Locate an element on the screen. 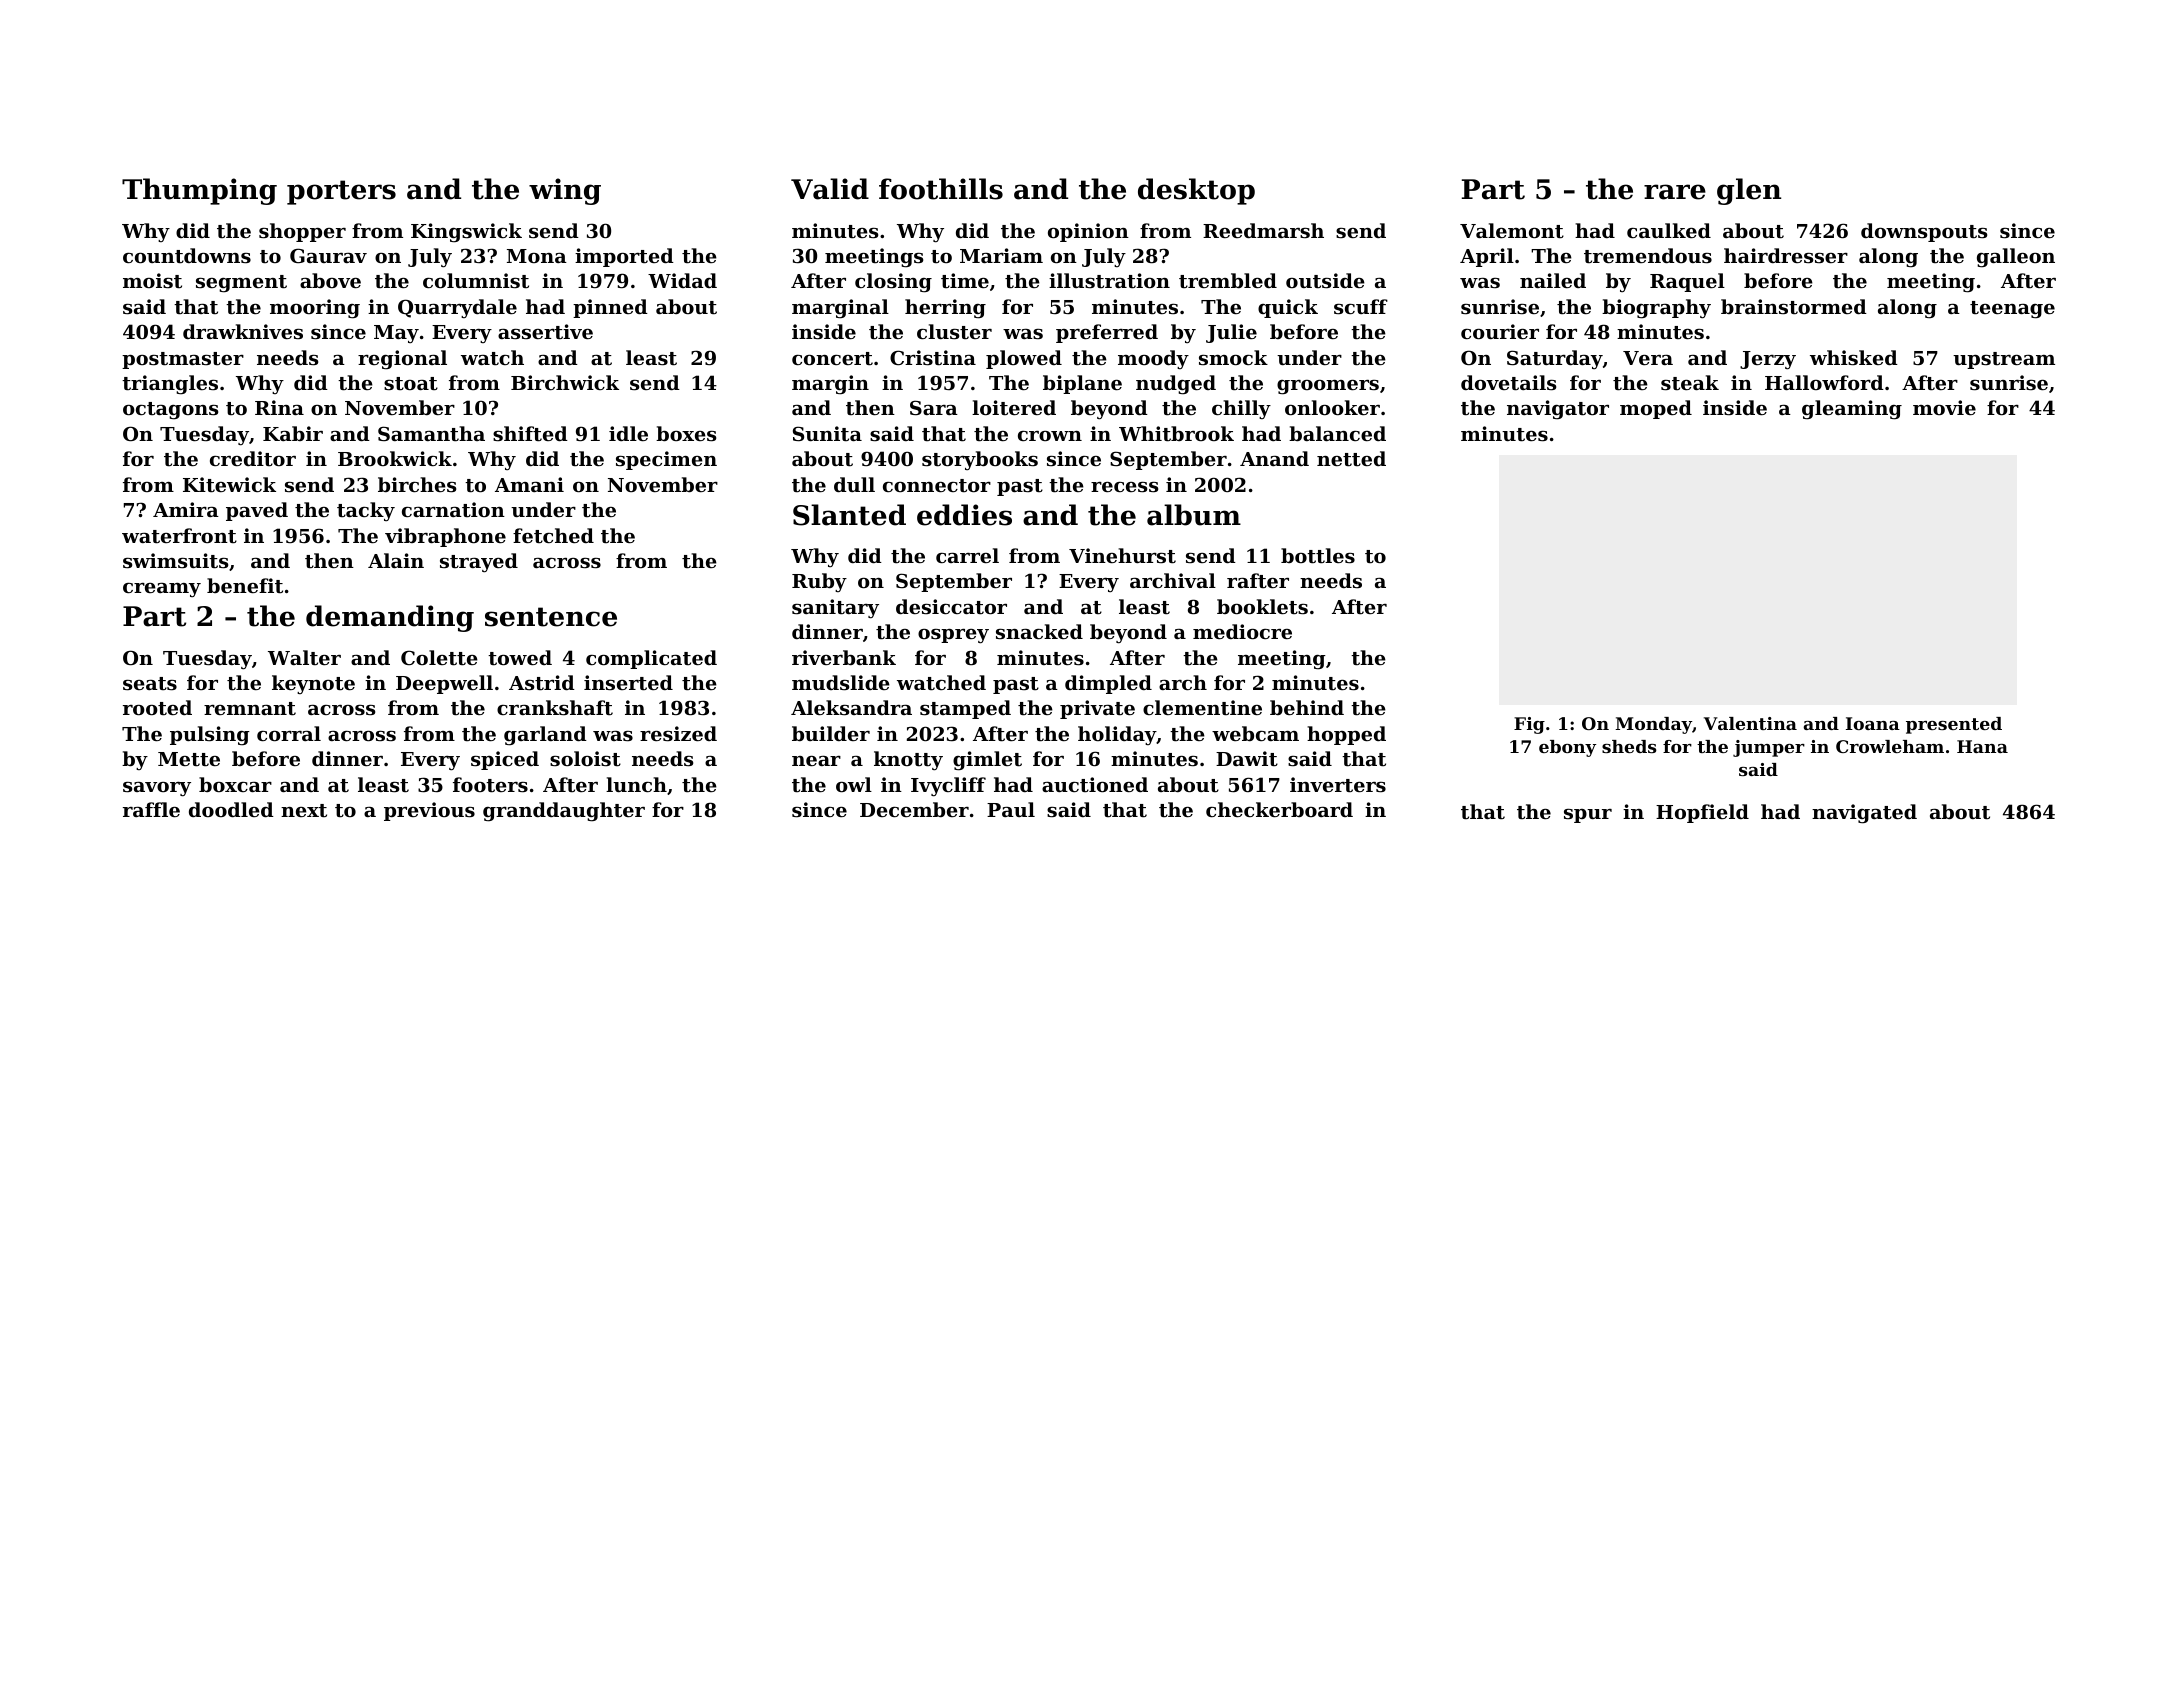 The height and width of the screenshot is (1683, 2178). riverbank is located at coordinates (844, 657).
